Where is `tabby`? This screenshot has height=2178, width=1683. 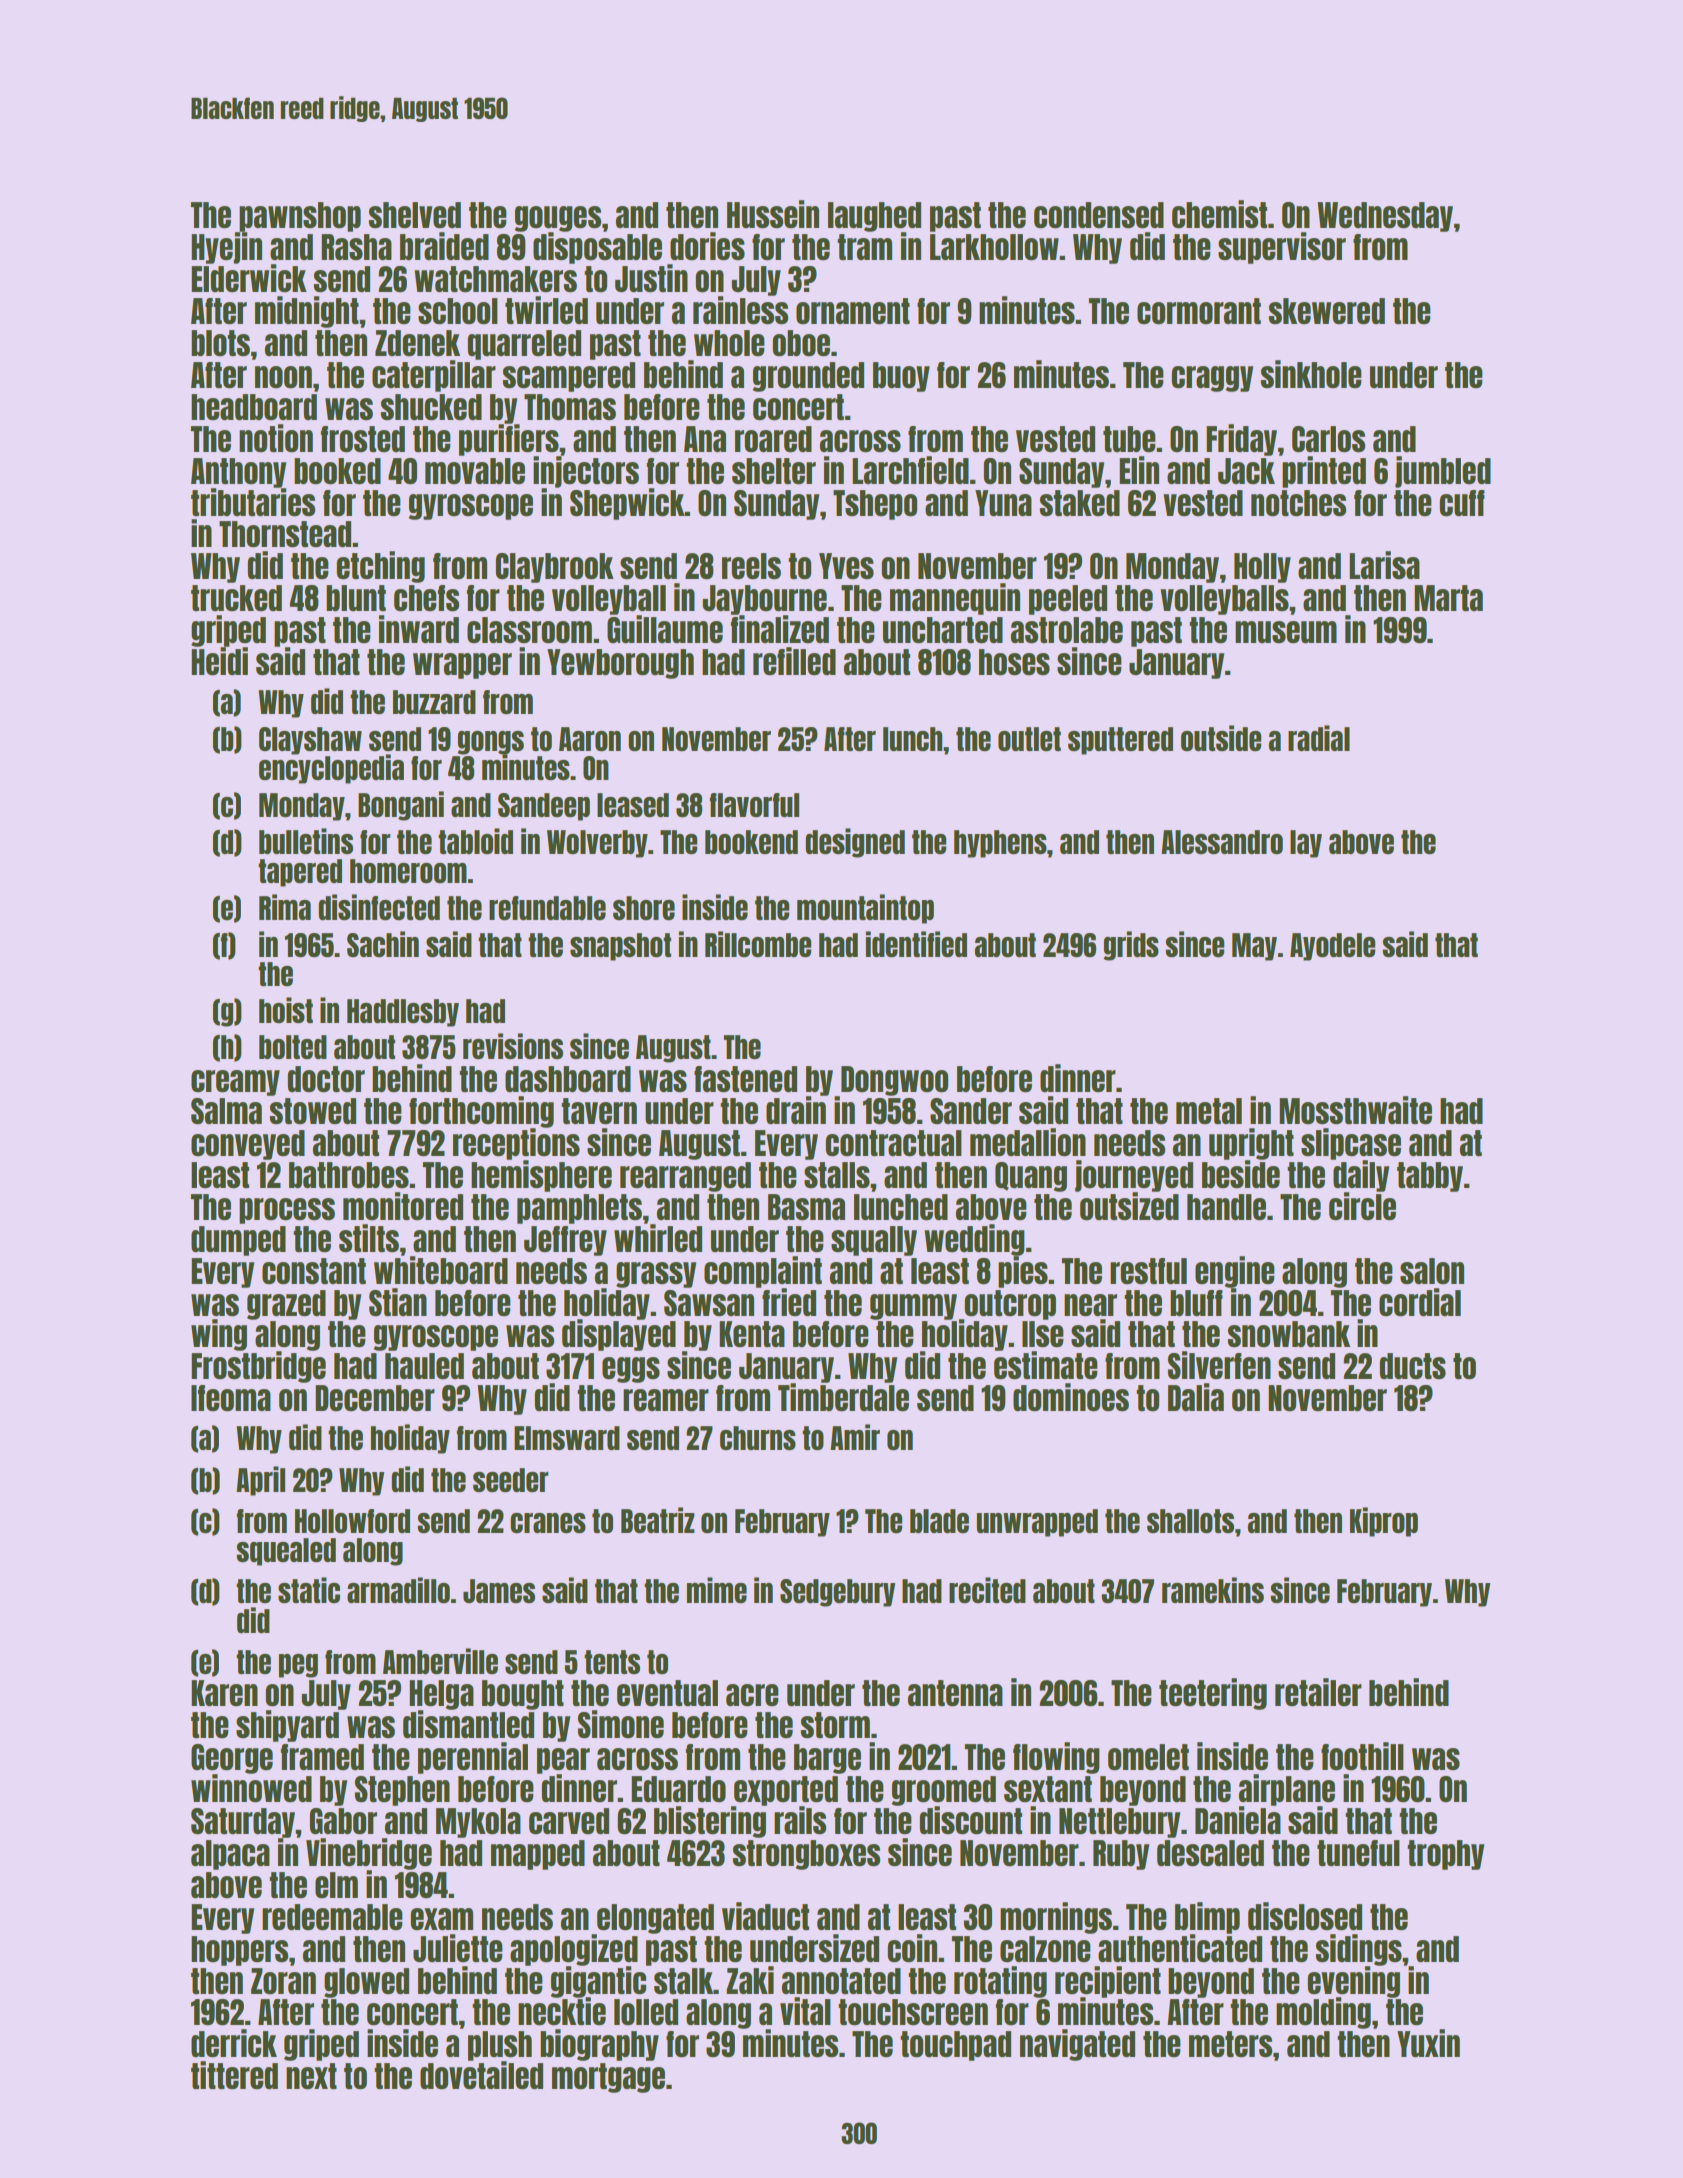 tabby is located at coordinates (1430, 1177).
